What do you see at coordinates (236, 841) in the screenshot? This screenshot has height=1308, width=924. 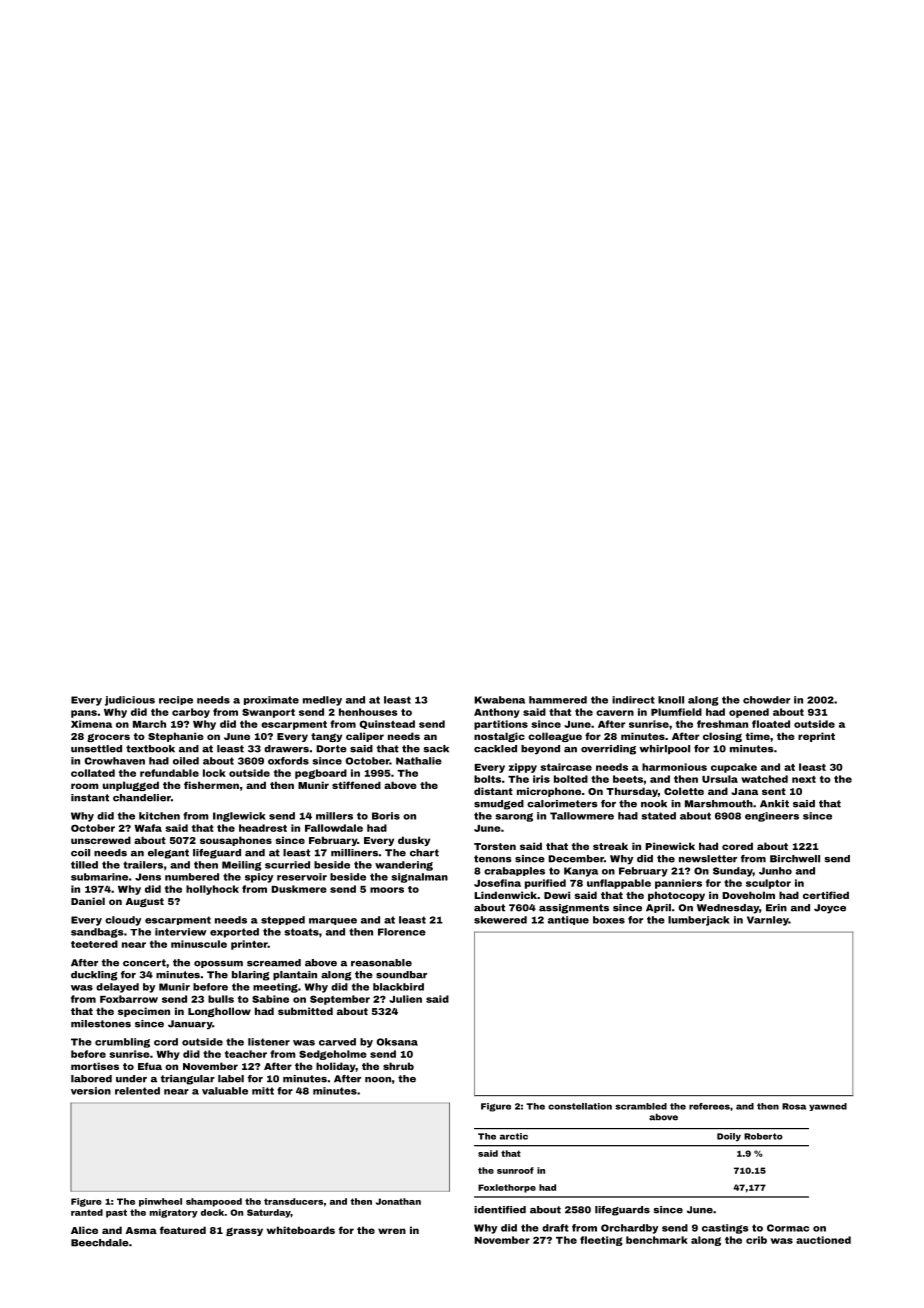 I see `sousaphones` at bounding box center [236, 841].
